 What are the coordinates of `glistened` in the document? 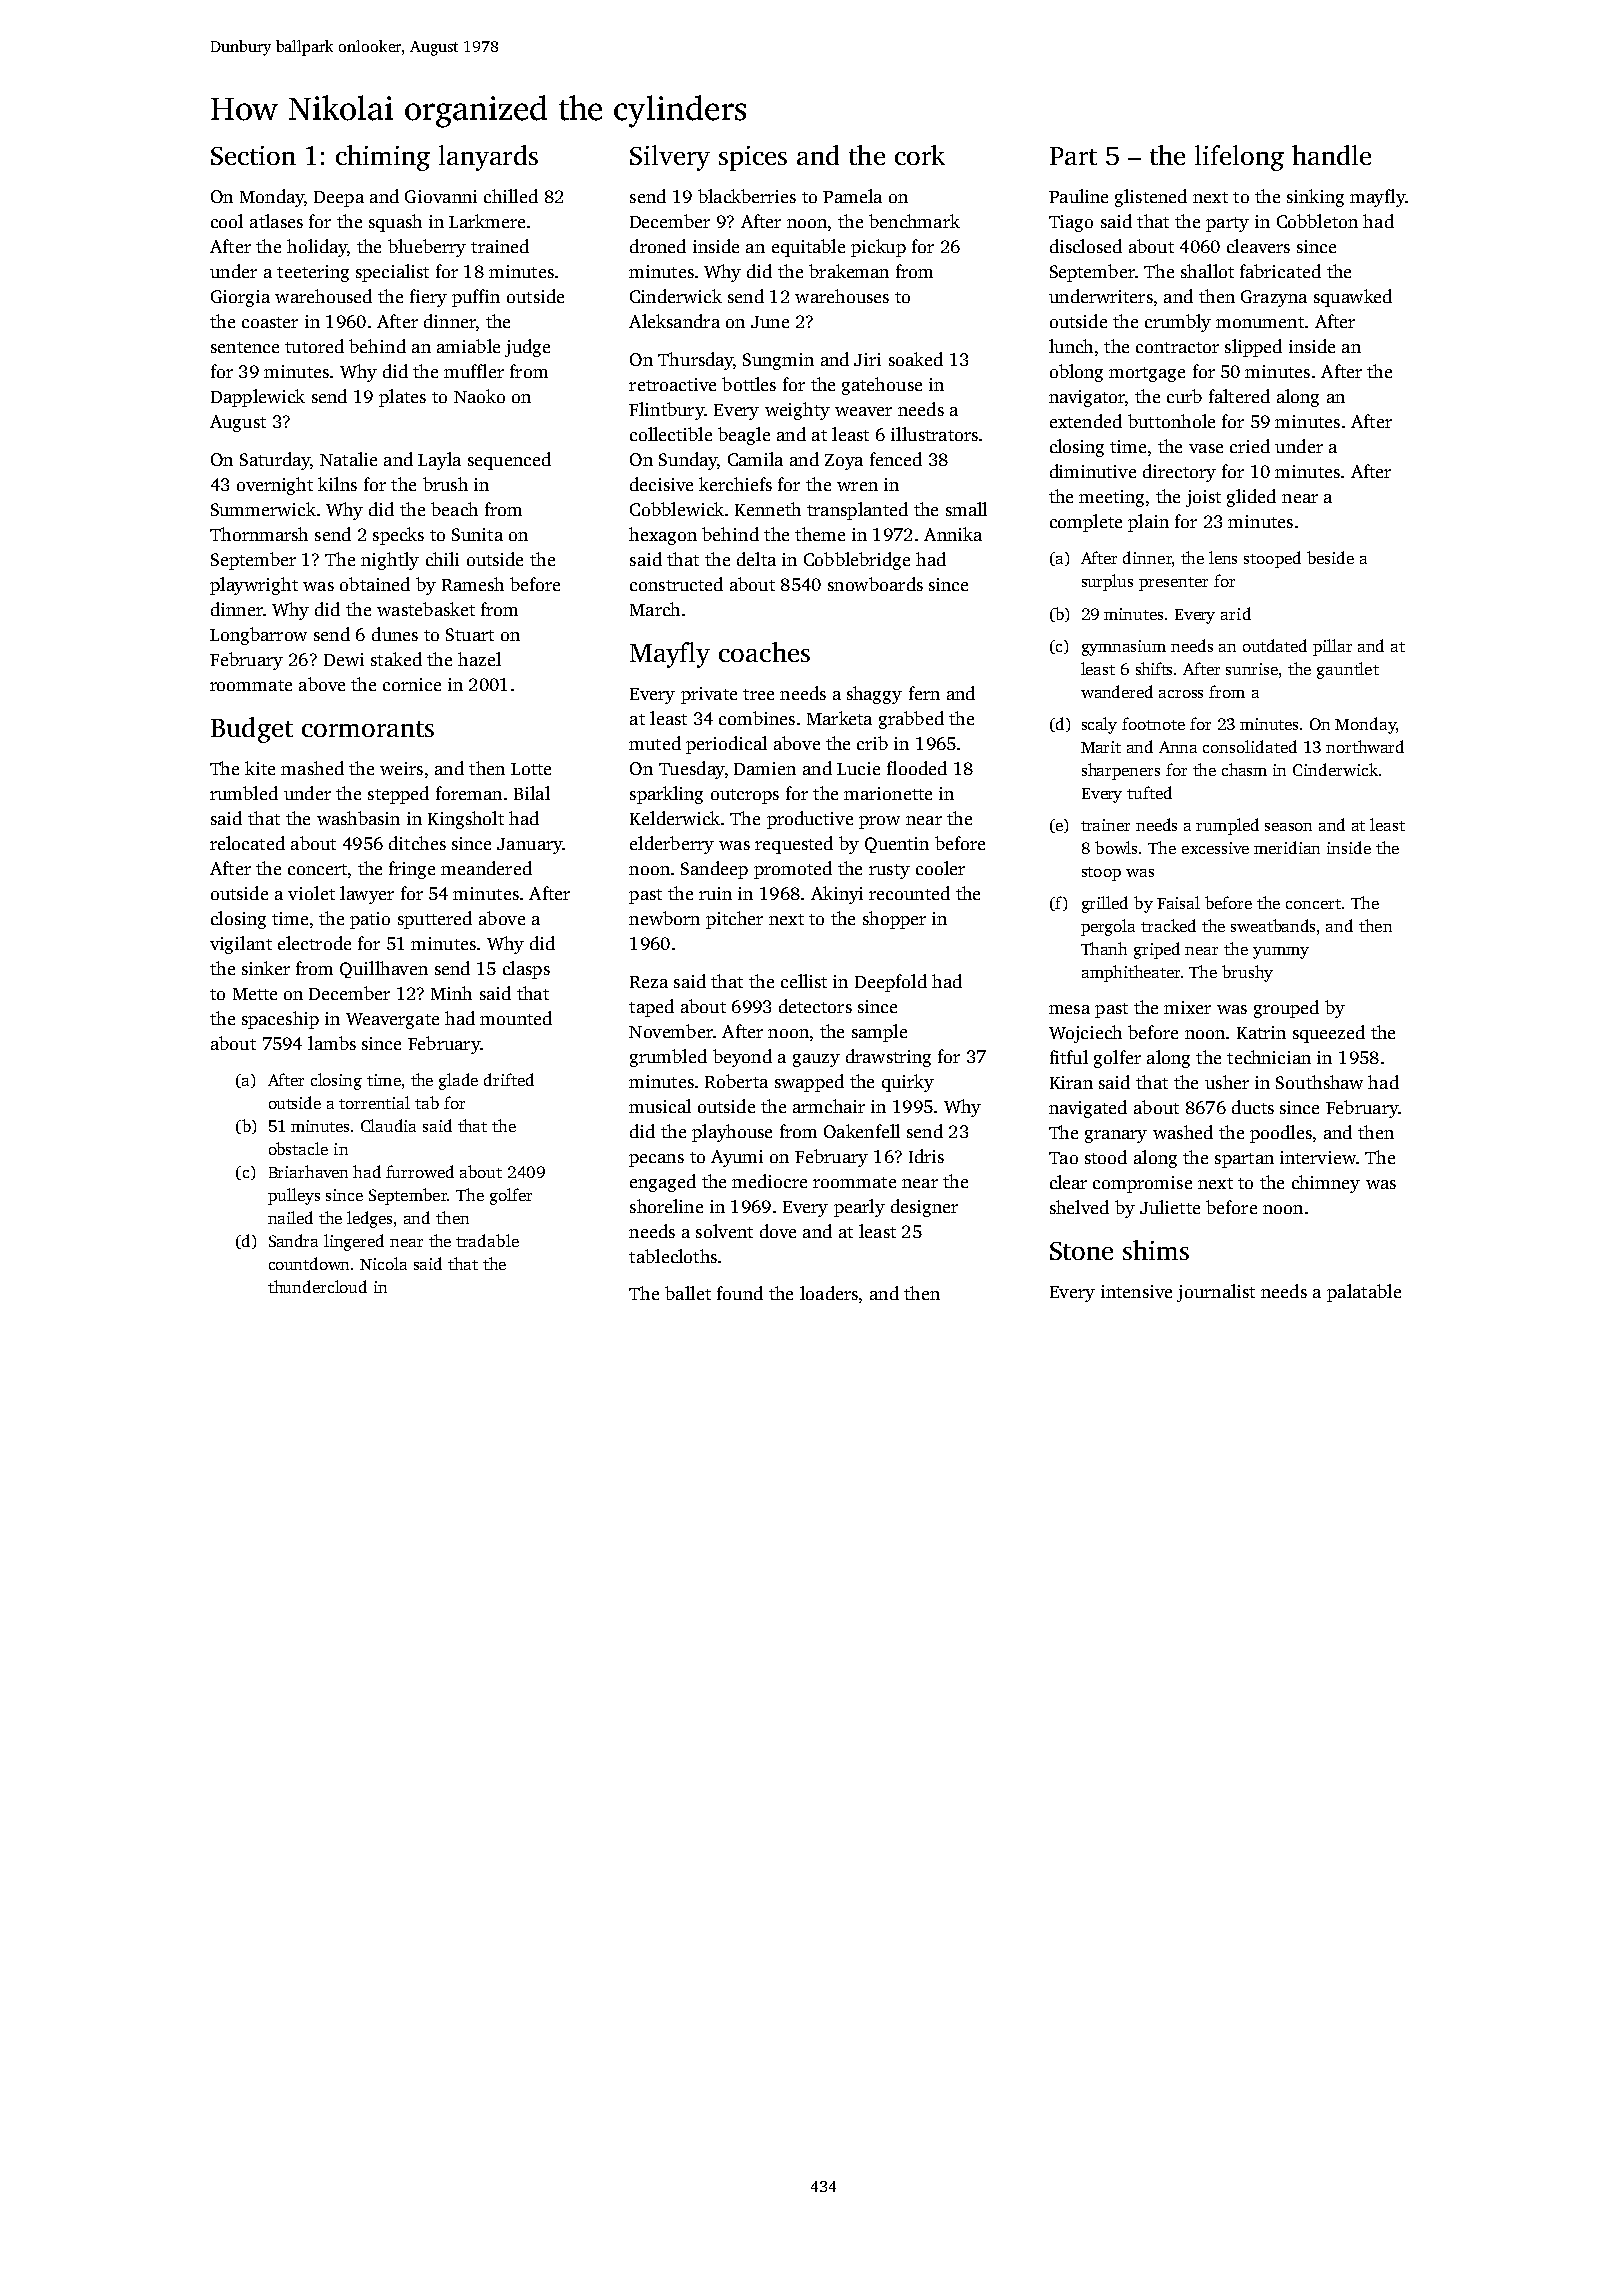 It's located at (1151, 198).
